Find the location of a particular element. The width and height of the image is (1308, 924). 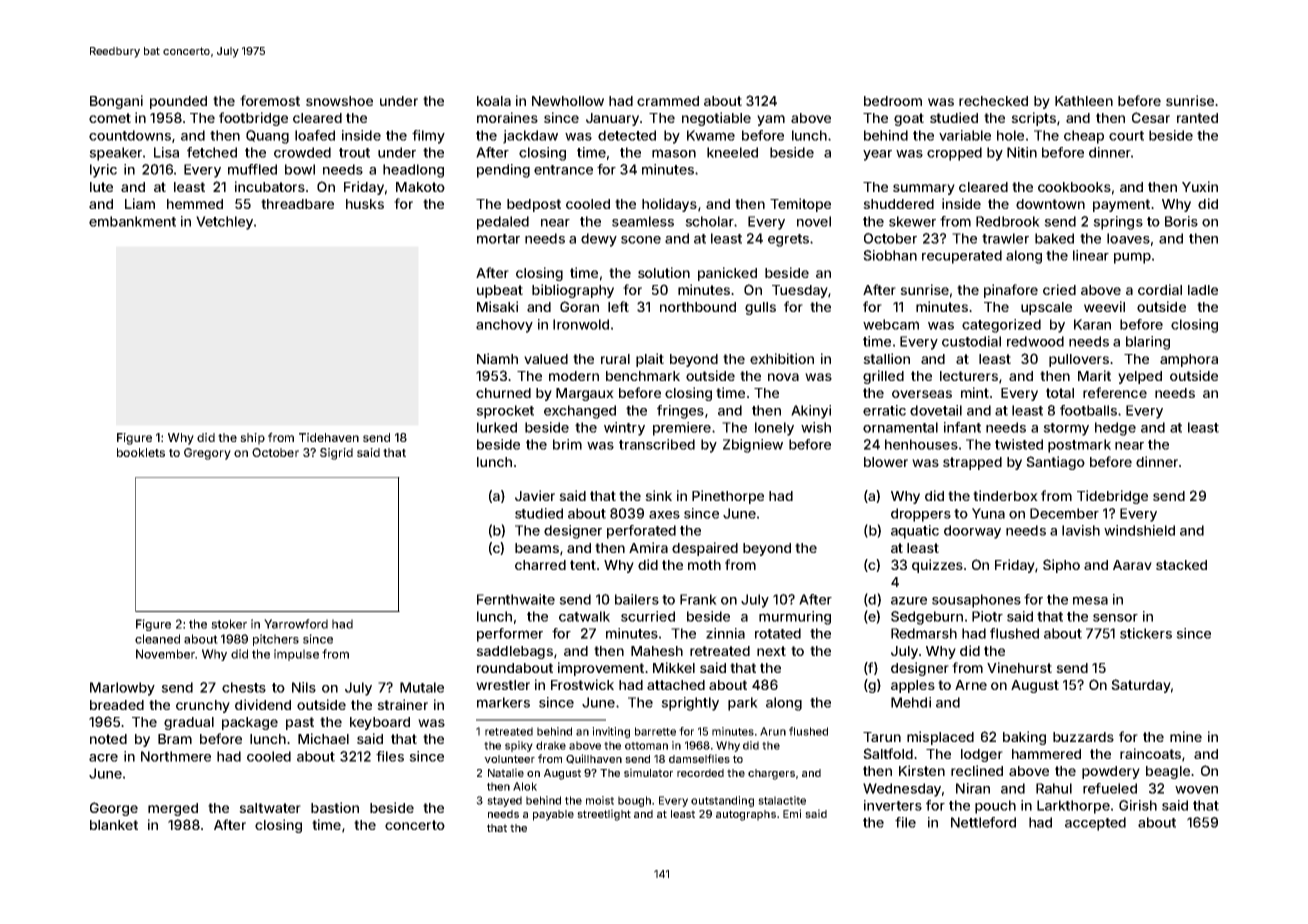

Niamh is located at coordinates (497, 358).
